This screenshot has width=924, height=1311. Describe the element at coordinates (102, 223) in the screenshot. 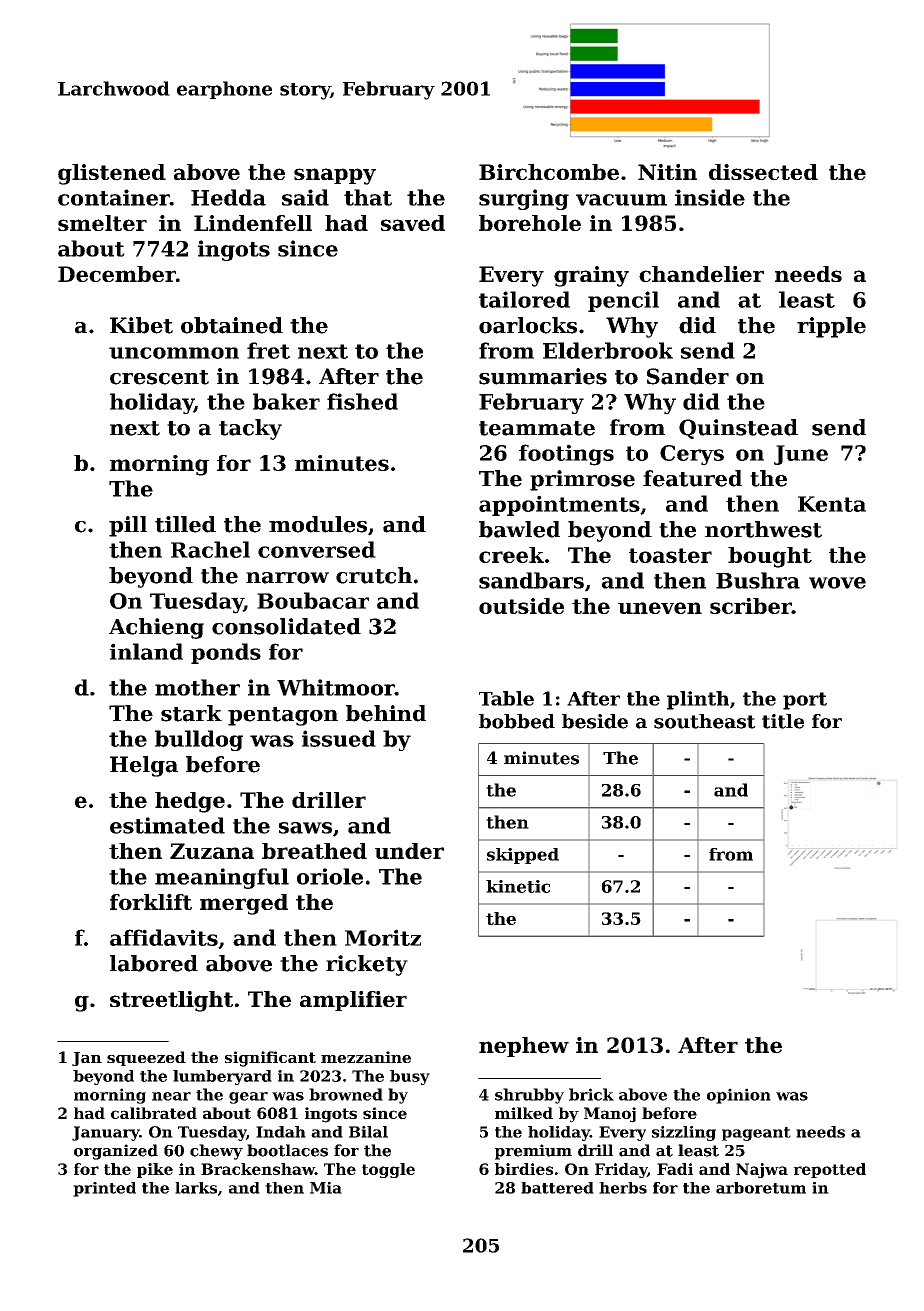

I see `smelter` at that location.
